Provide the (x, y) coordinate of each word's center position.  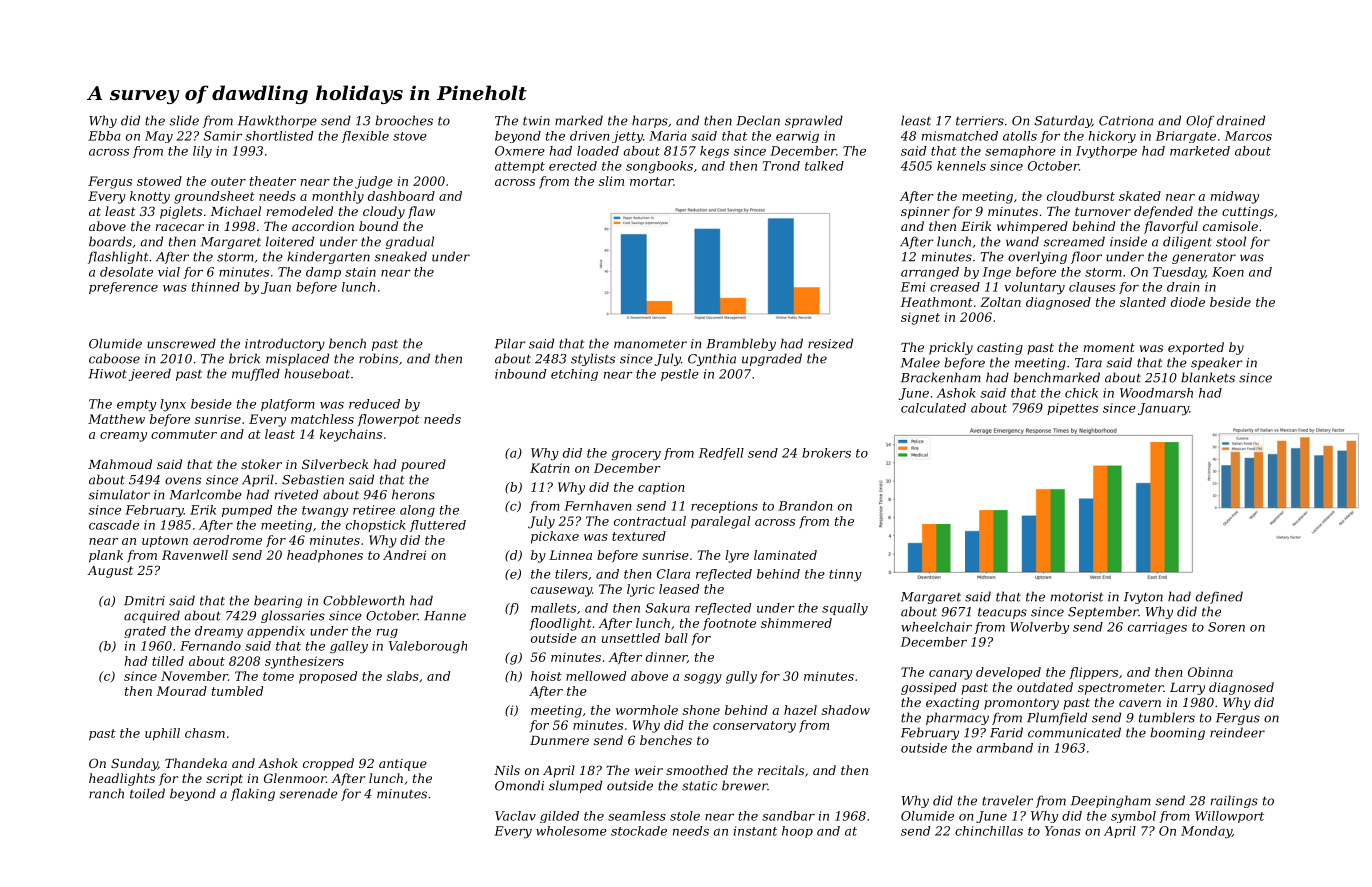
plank (106, 556)
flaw (421, 212)
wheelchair (936, 627)
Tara (1088, 363)
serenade (308, 793)
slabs (403, 676)
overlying (1037, 257)
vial (169, 272)
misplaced (297, 359)
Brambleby (741, 344)
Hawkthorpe (277, 121)
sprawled (814, 121)
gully (741, 677)
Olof (1200, 121)
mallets (553, 608)
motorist (1077, 597)
